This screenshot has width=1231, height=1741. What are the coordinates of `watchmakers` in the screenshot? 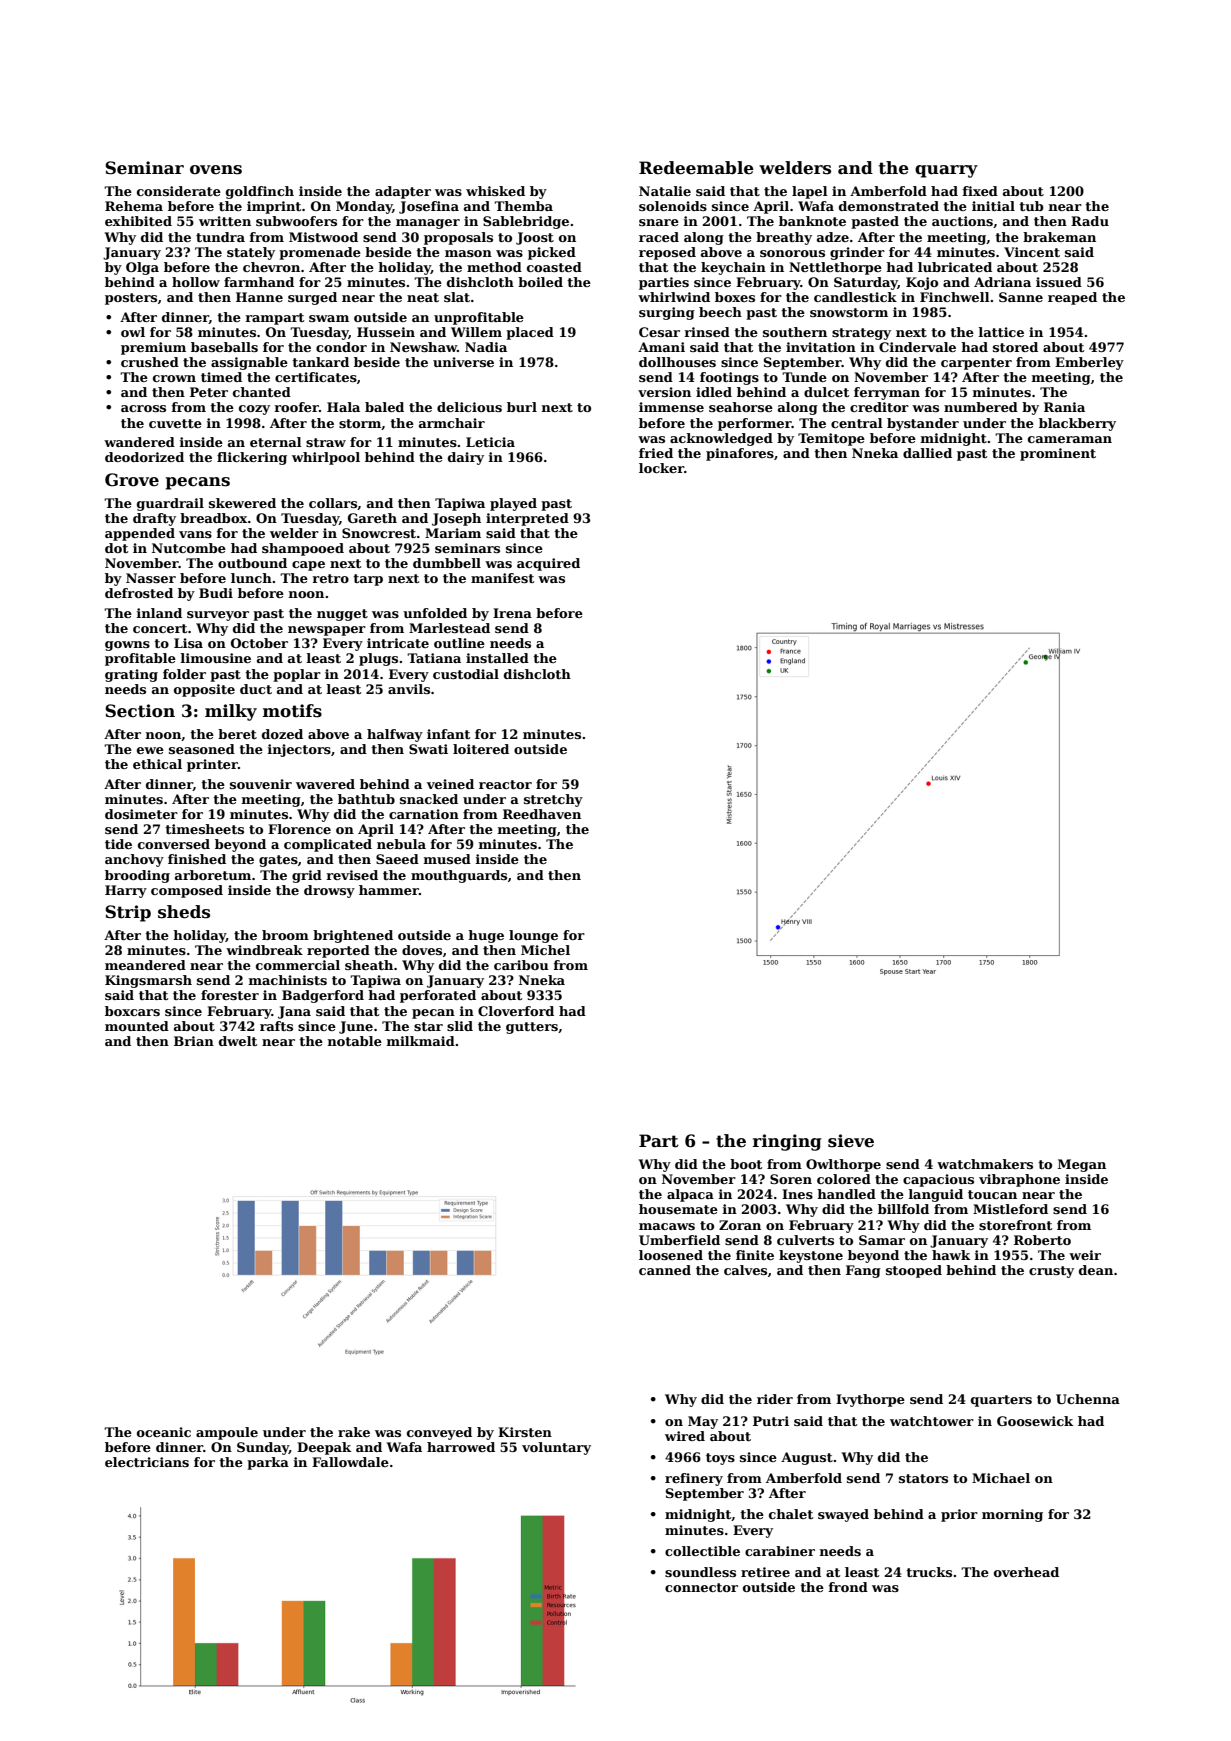 It's located at (985, 1164).
